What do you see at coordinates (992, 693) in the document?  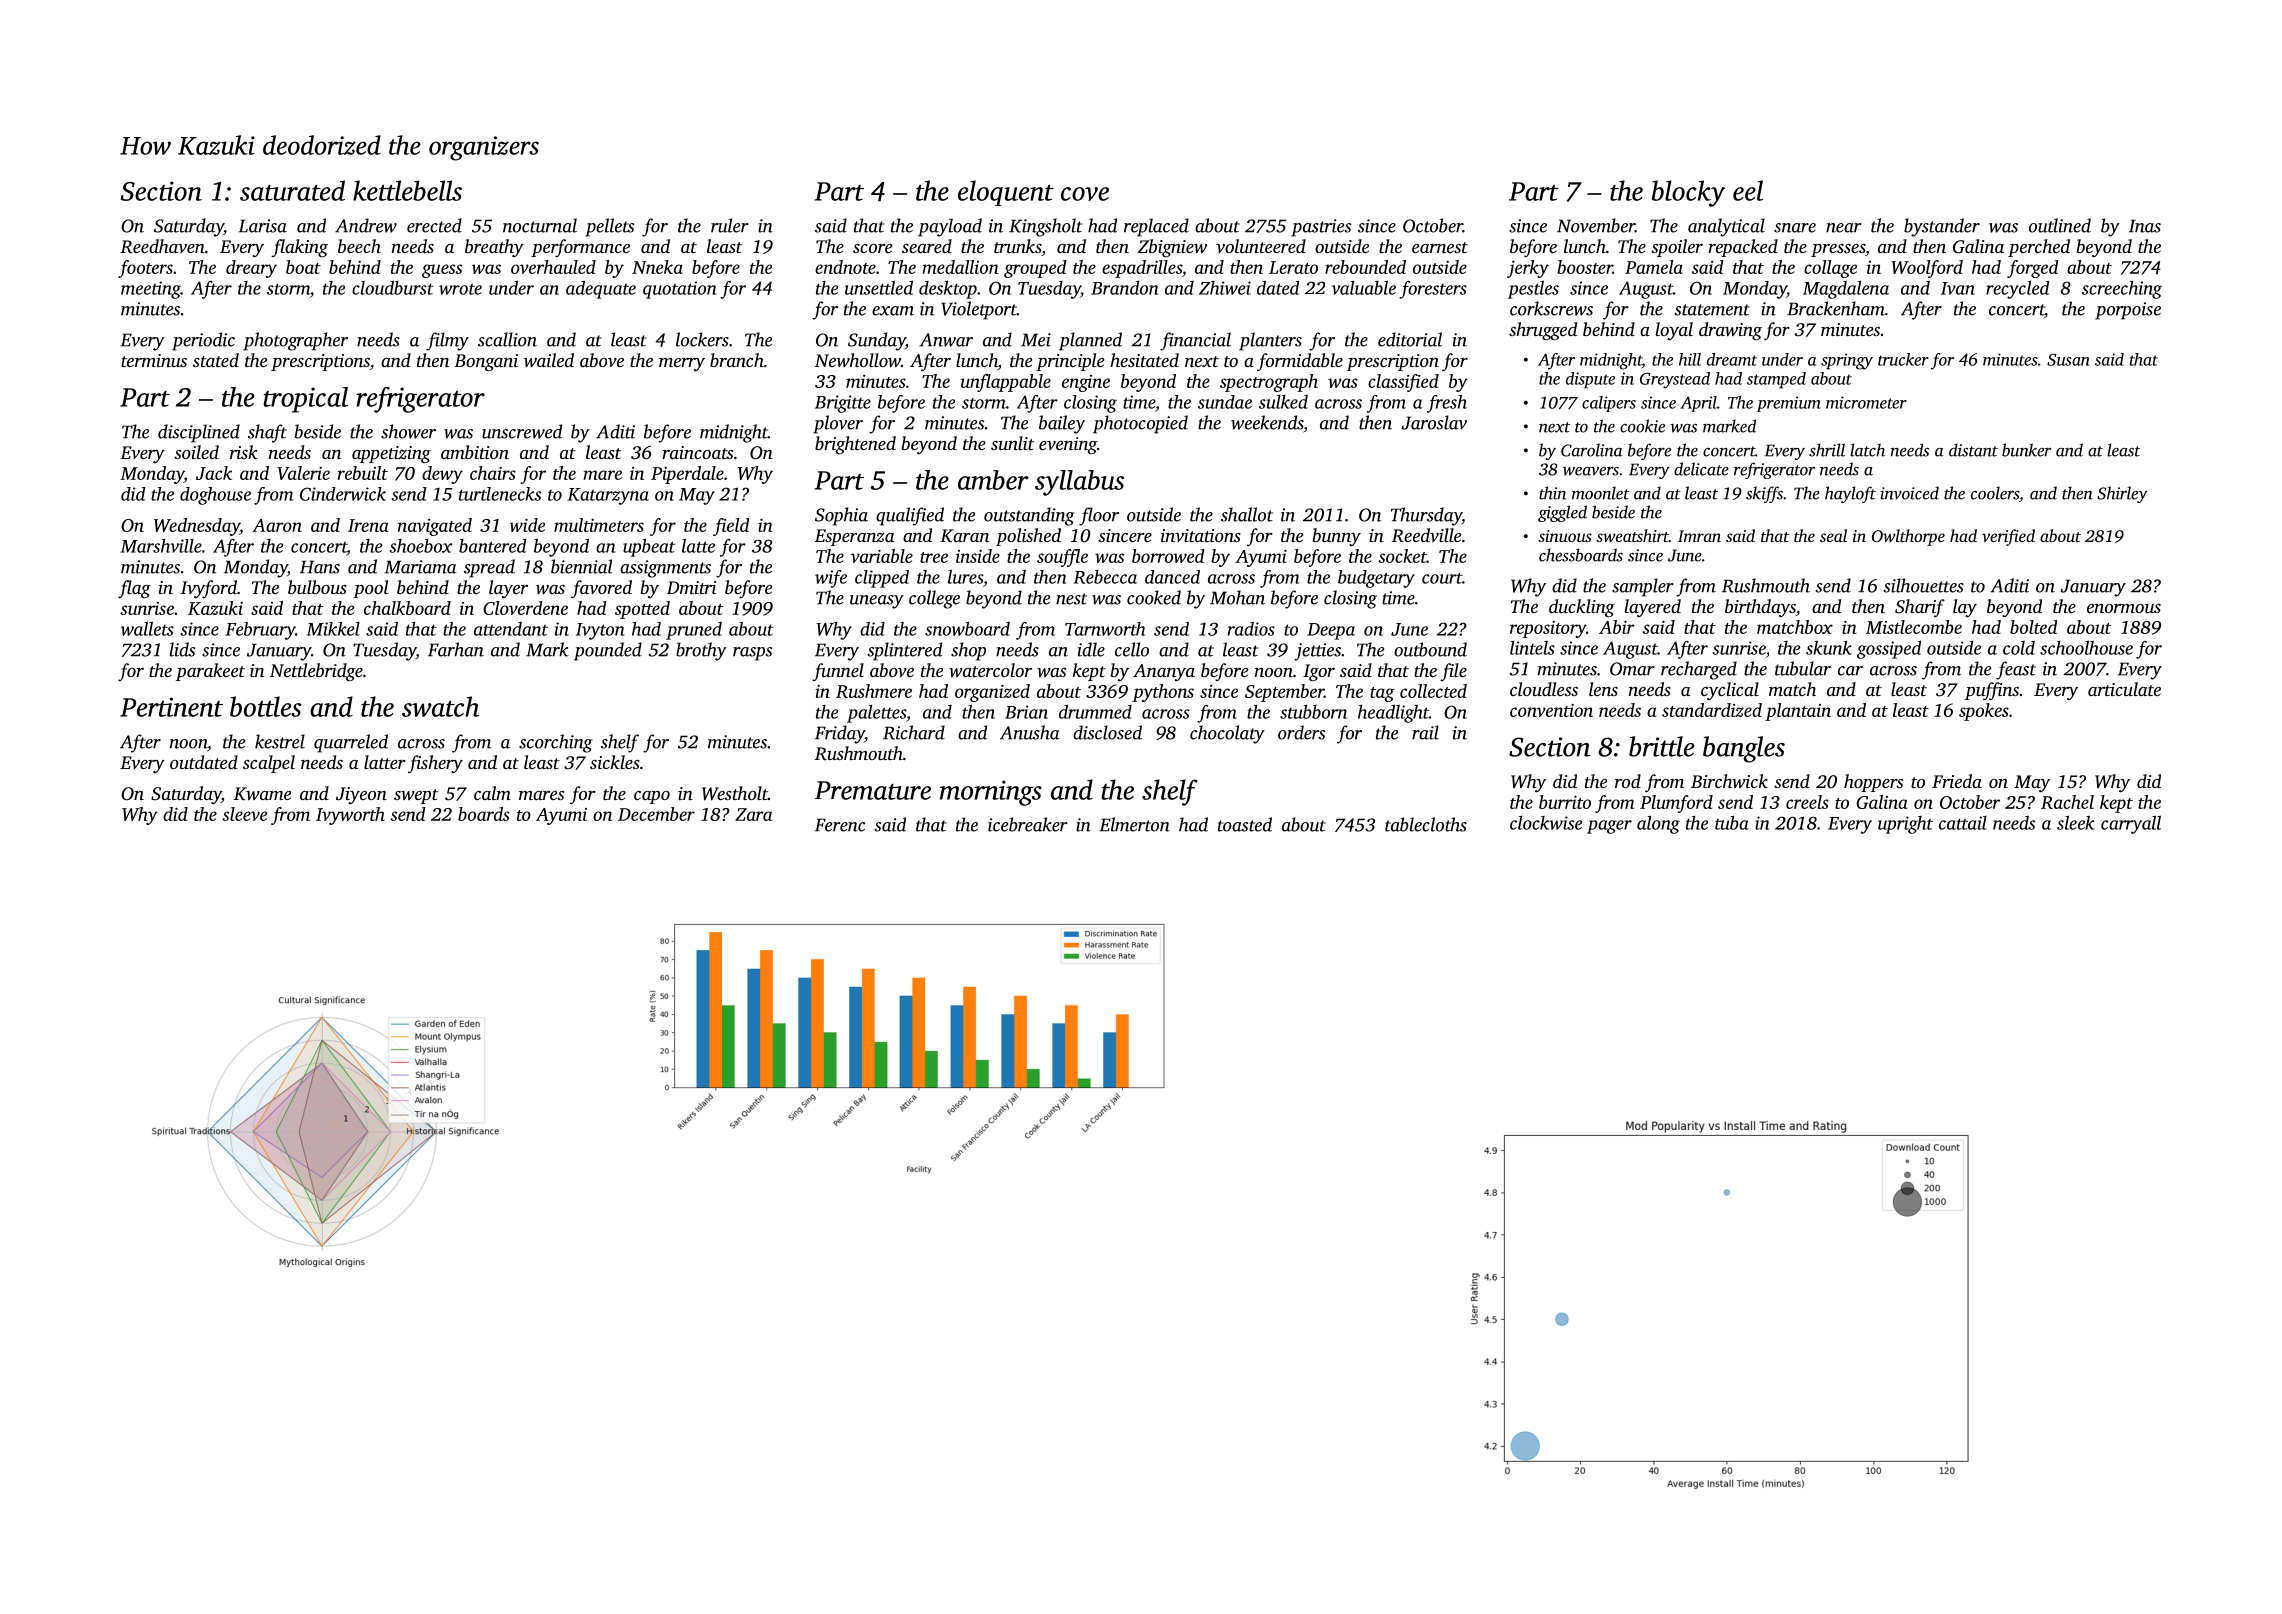 I see `organized` at bounding box center [992, 693].
